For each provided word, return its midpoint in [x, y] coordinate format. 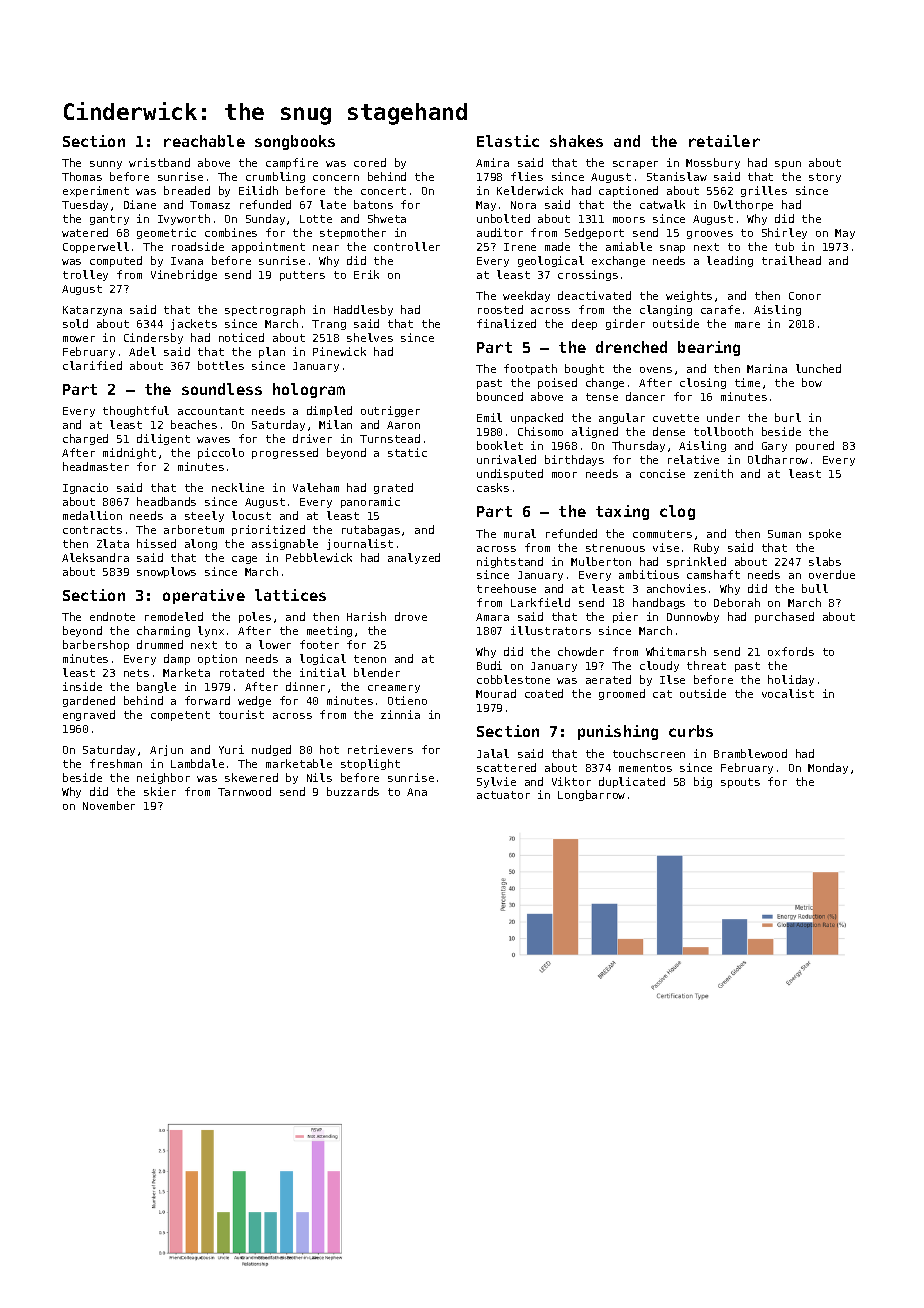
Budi [489, 665]
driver [312, 438]
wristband [159, 162]
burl [788, 417]
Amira [492, 162]
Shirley [784, 233]
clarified [92, 365]
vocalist [788, 693]
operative [204, 596]
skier [160, 791]
